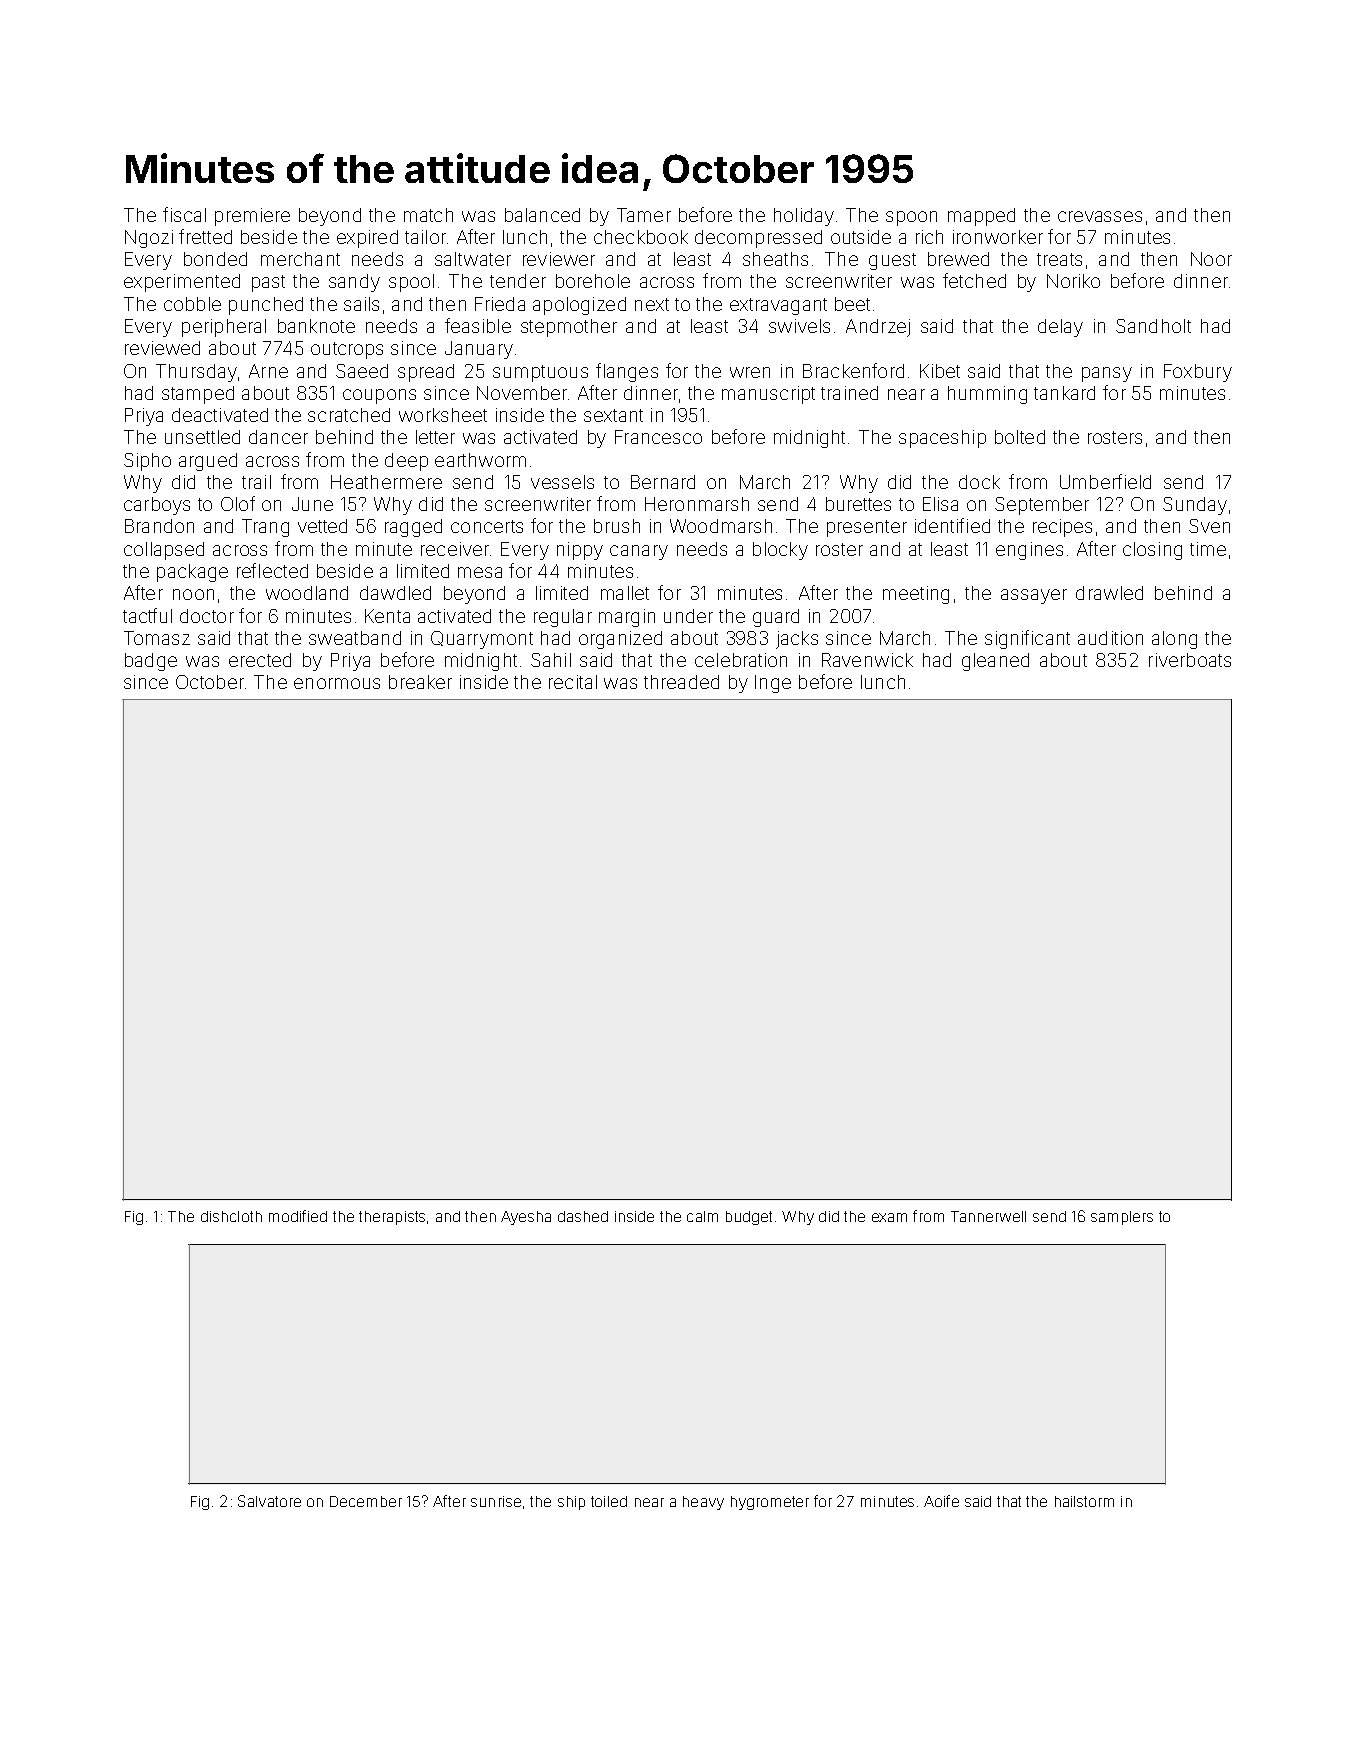 The image size is (1355, 1753). Describe the element at coordinates (151, 662) in the screenshot. I see `badge` at that location.
